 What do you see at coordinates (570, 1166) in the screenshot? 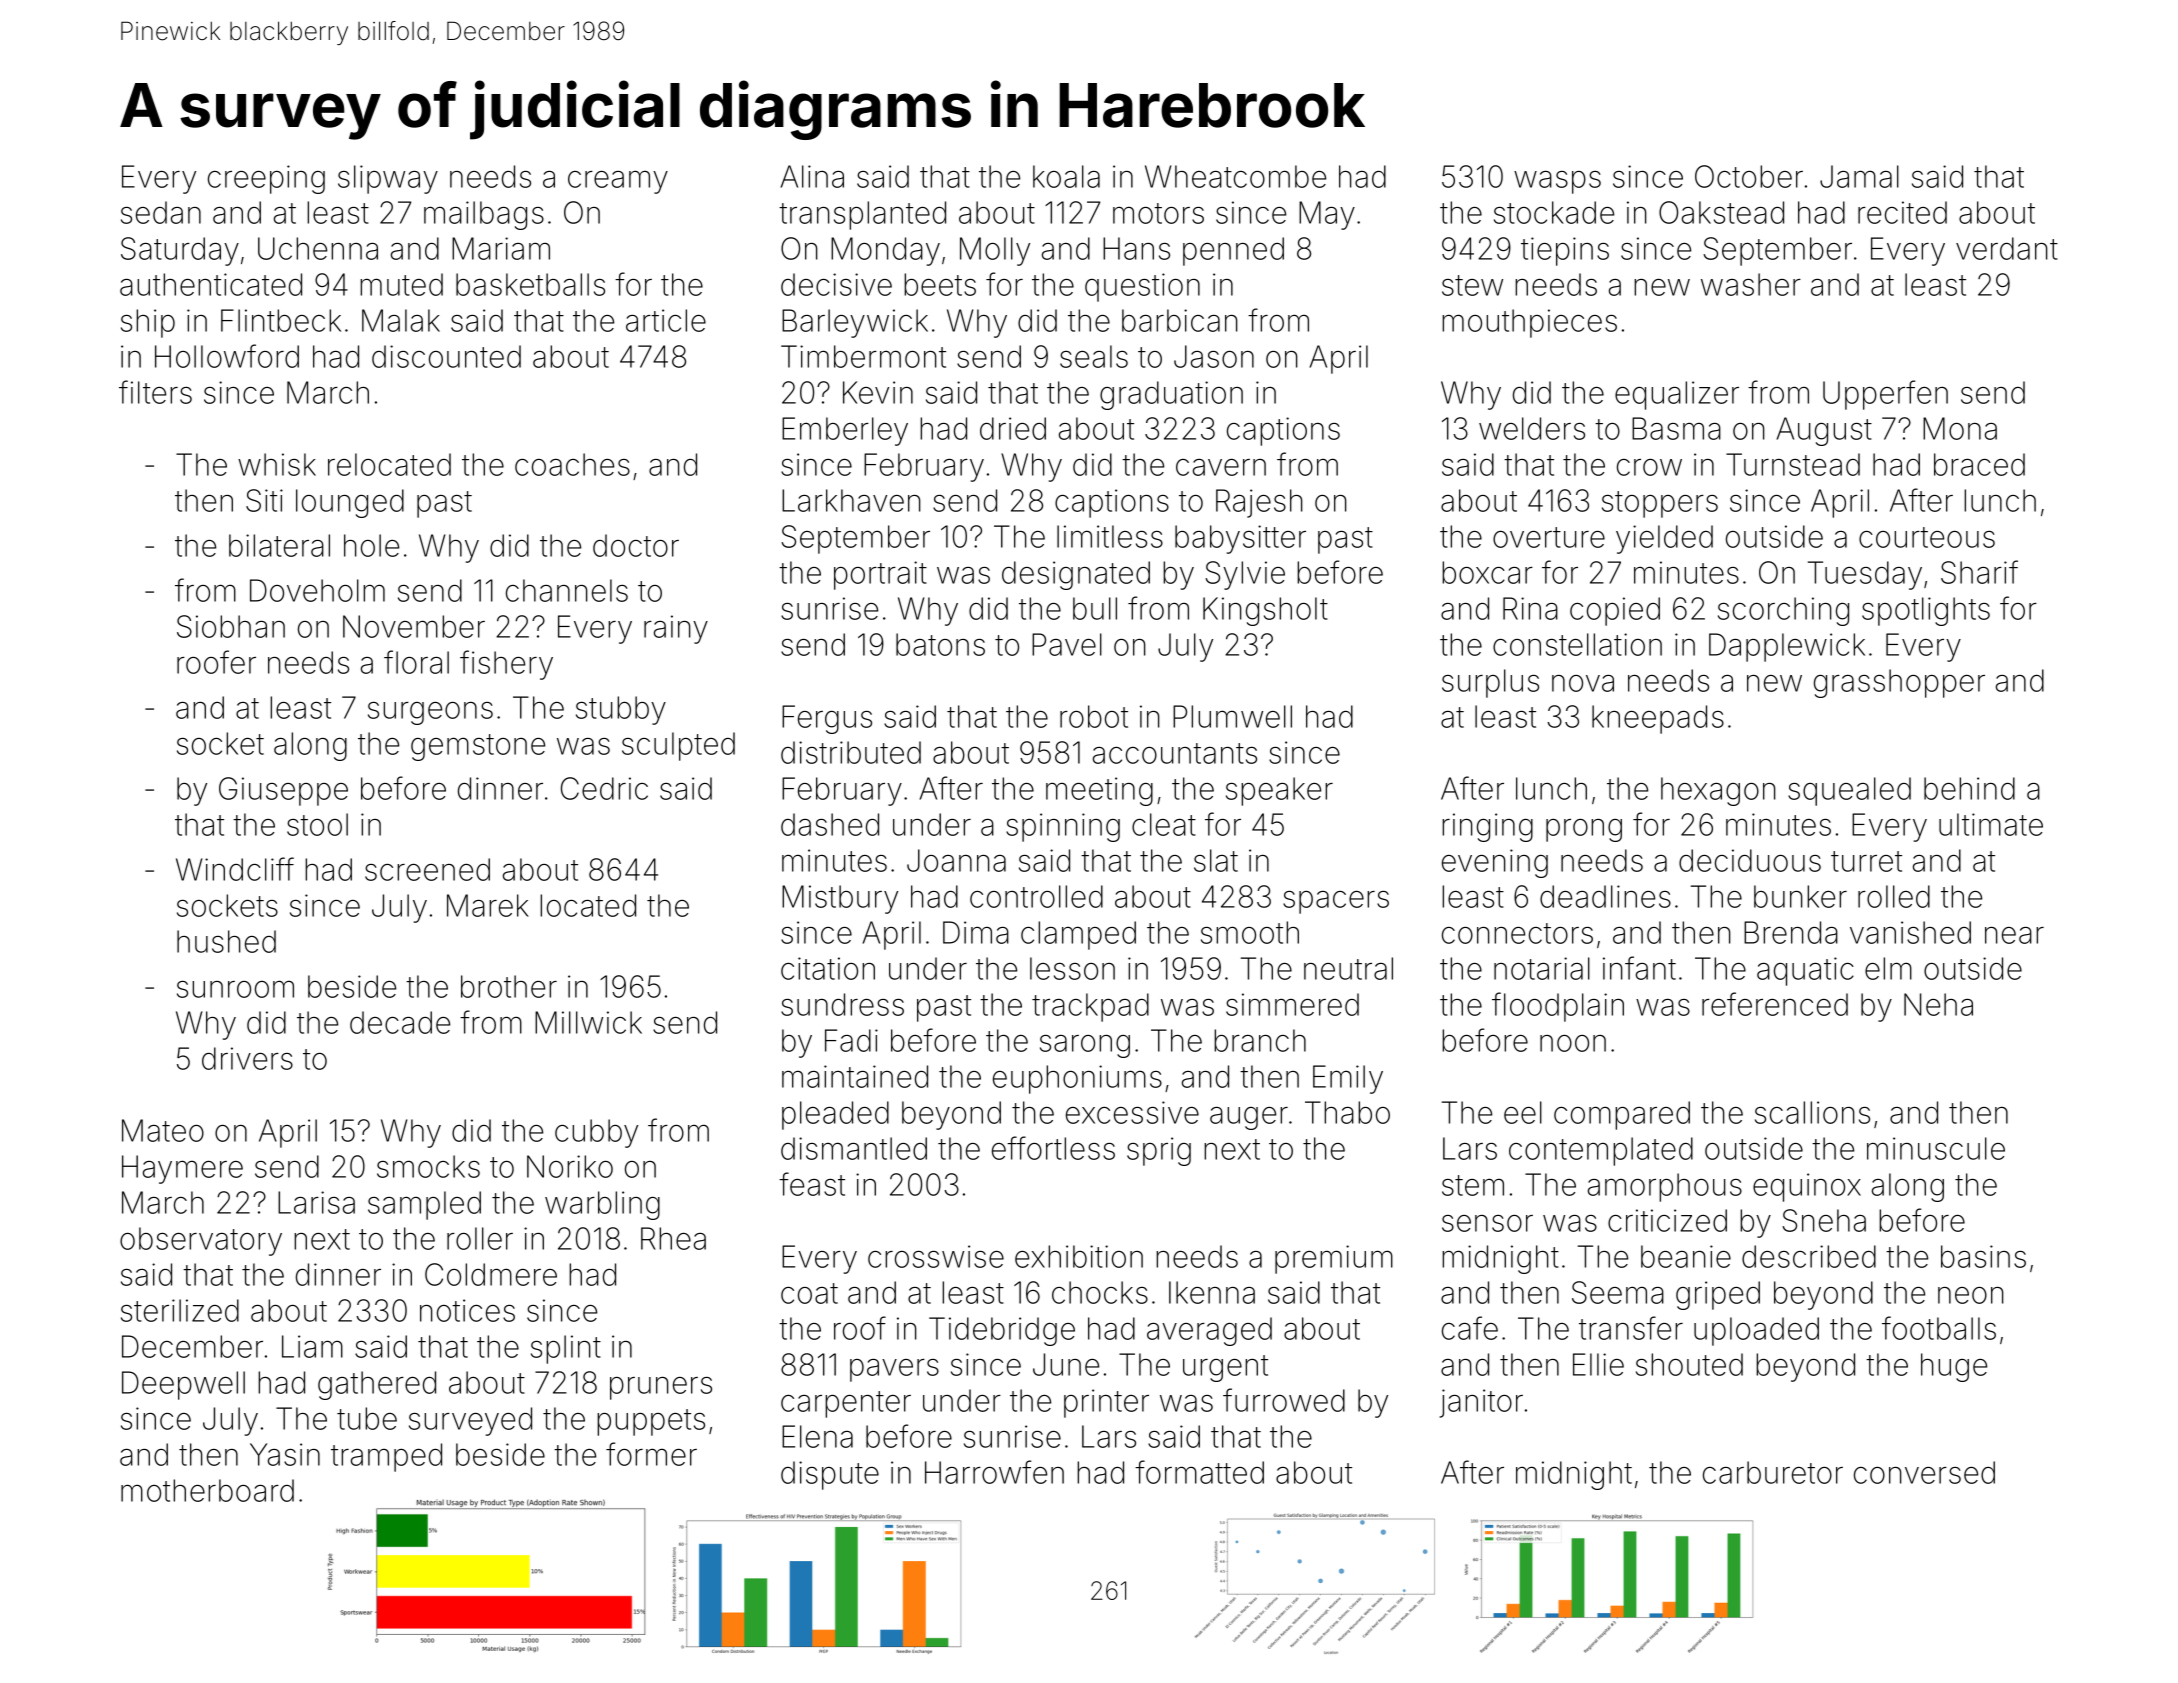
I see `Noriko` at bounding box center [570, 1166].
